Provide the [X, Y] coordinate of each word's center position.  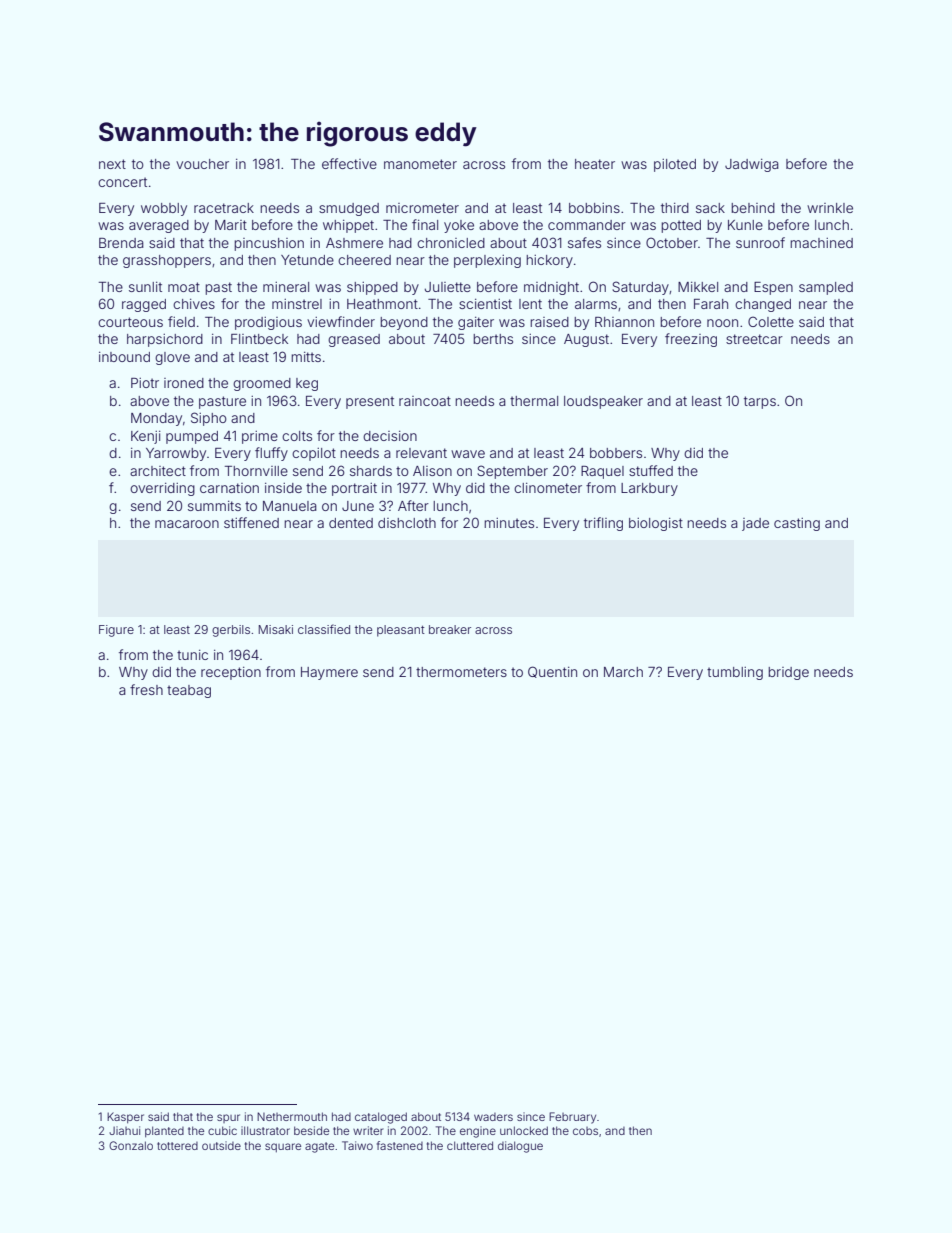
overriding [162, 489]
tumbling [735, 673]
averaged [159, 226]
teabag [189, 691]
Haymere [329, 673]
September [512, 472]
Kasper [125, 1118]
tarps [760, 402]
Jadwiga [752, 165]
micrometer [422, 208]
